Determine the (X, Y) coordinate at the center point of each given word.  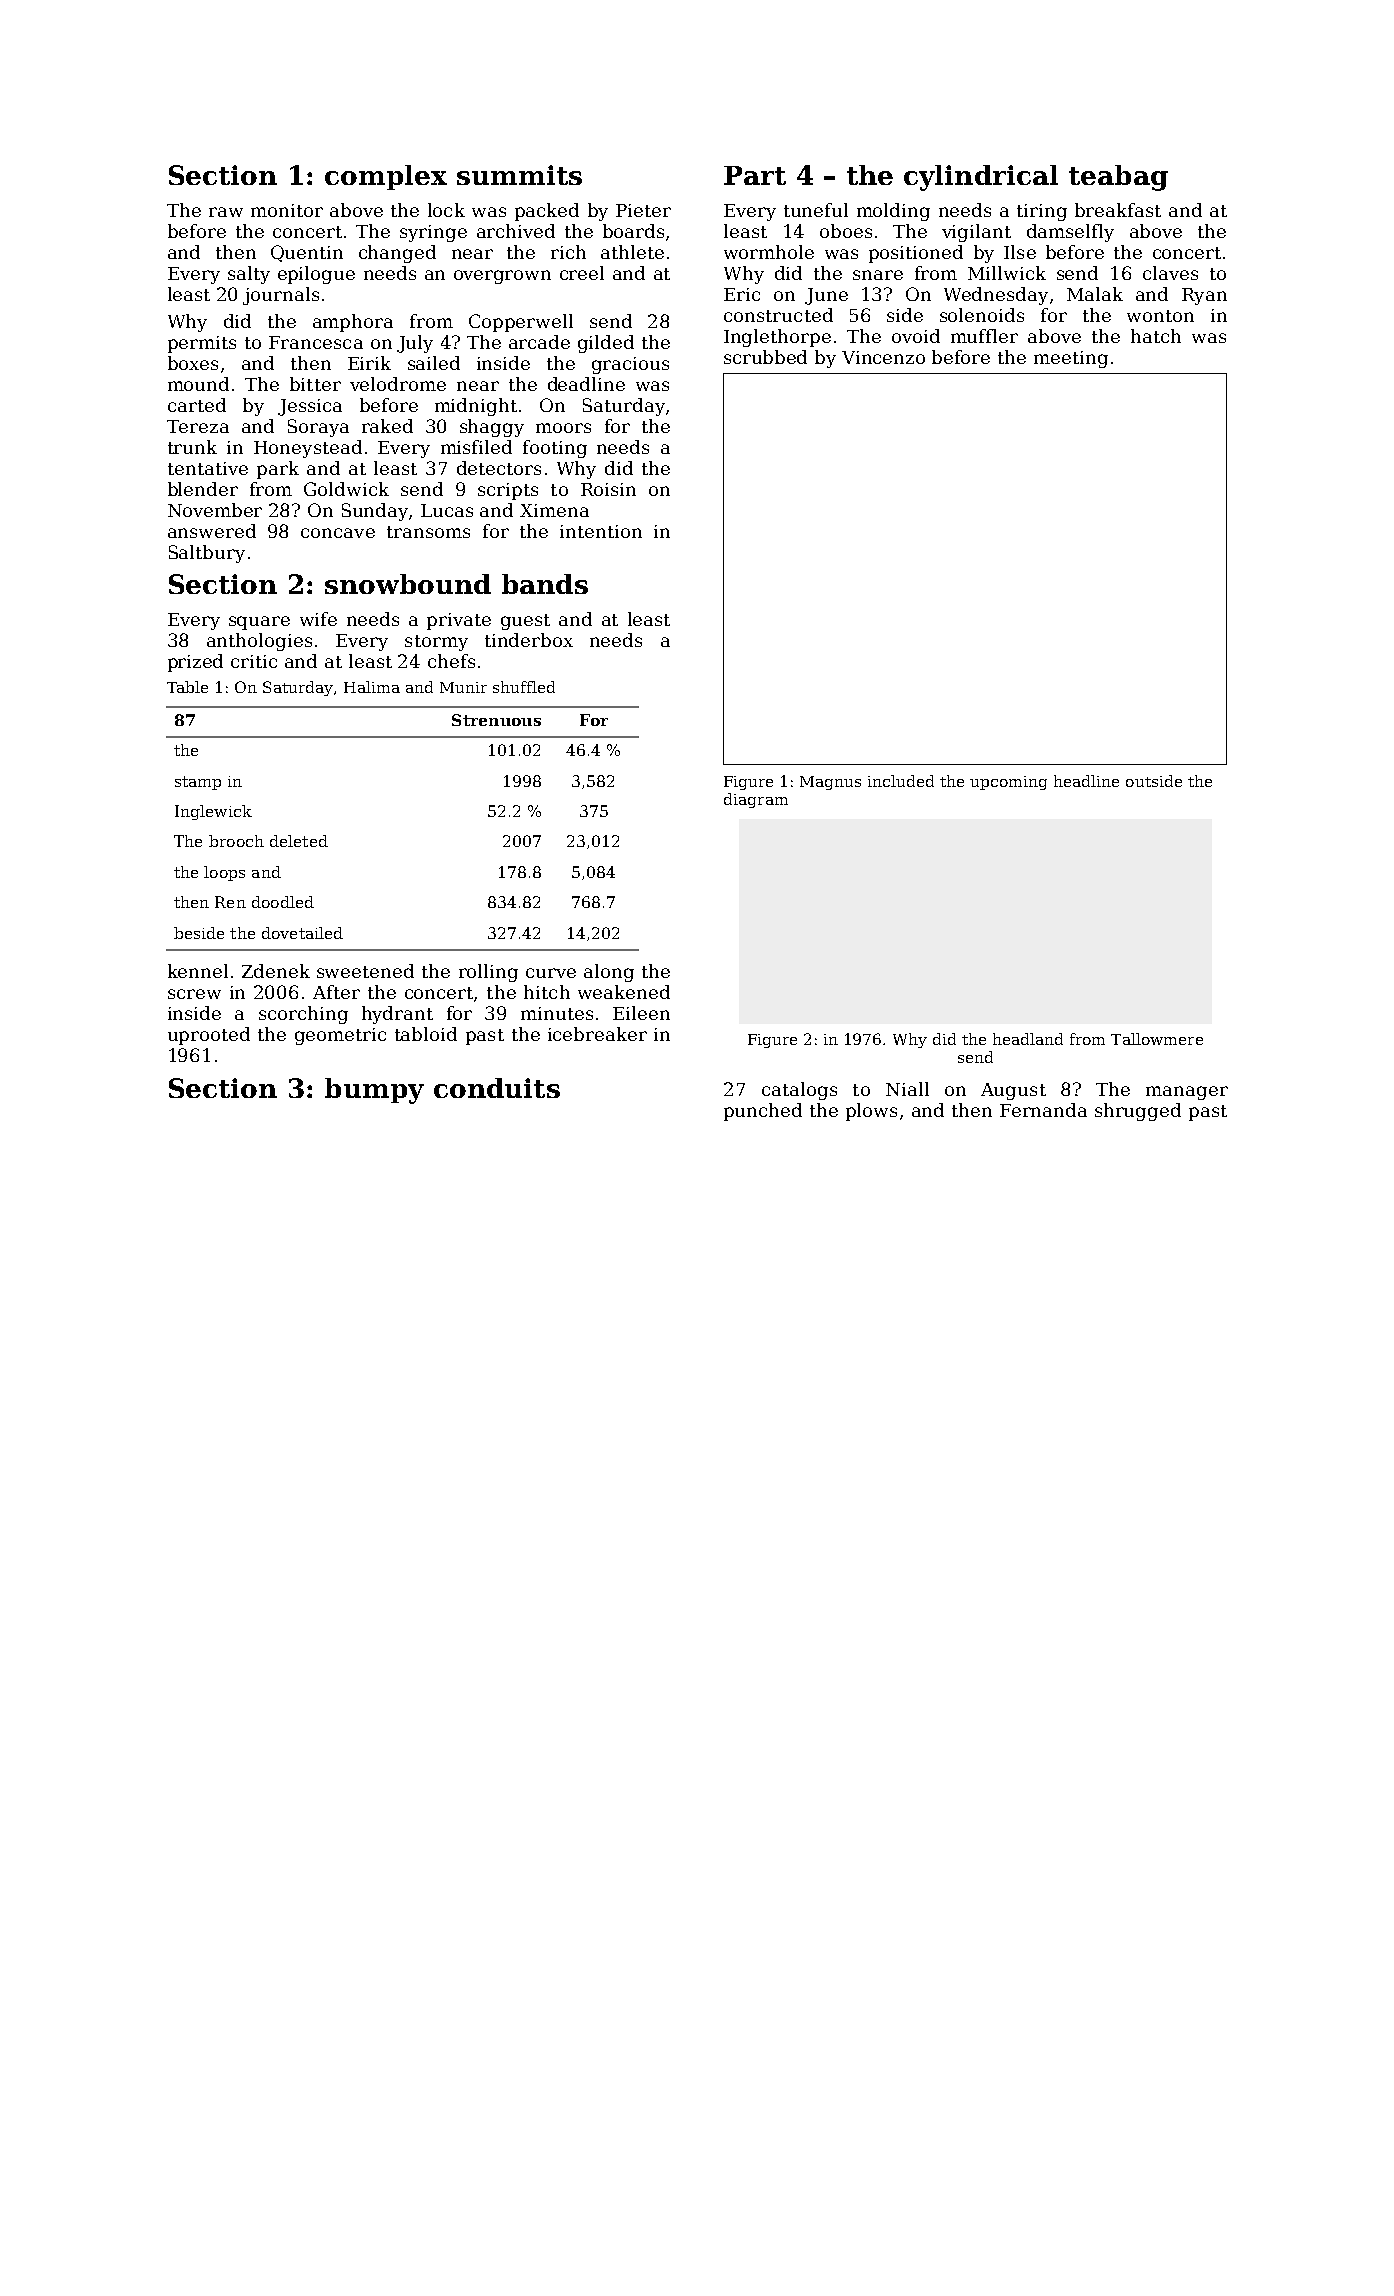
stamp (198, 783)
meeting (1071, 359)
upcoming (1008, 783)
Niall (907, 1089)
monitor (287, 210)
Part (755, 175)
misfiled (476, 447)
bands (545, 584)
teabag (1118, 178)
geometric (340, 1036)
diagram (756, 800)
